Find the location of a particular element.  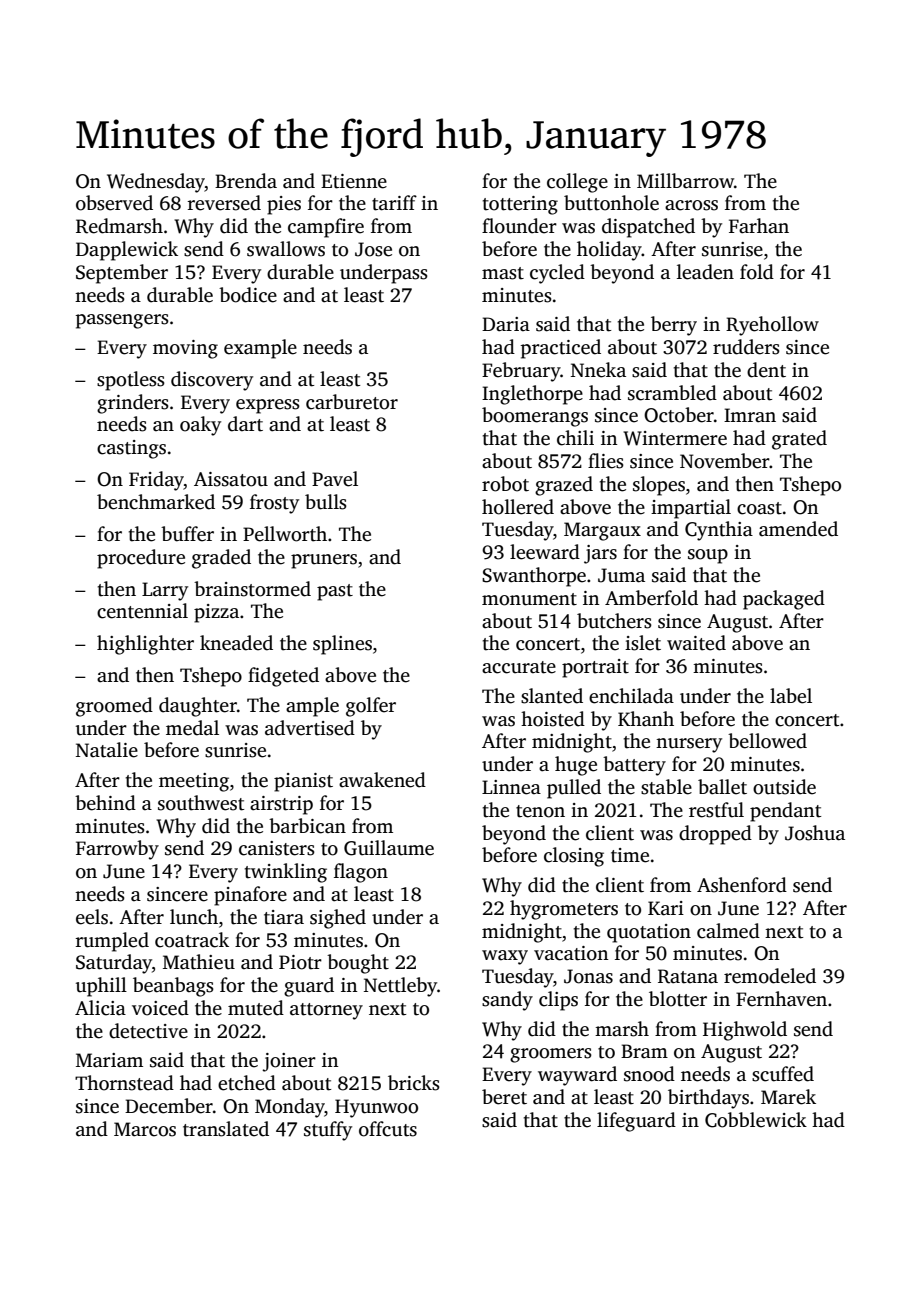

closing is located at coordinates (574, 857).
